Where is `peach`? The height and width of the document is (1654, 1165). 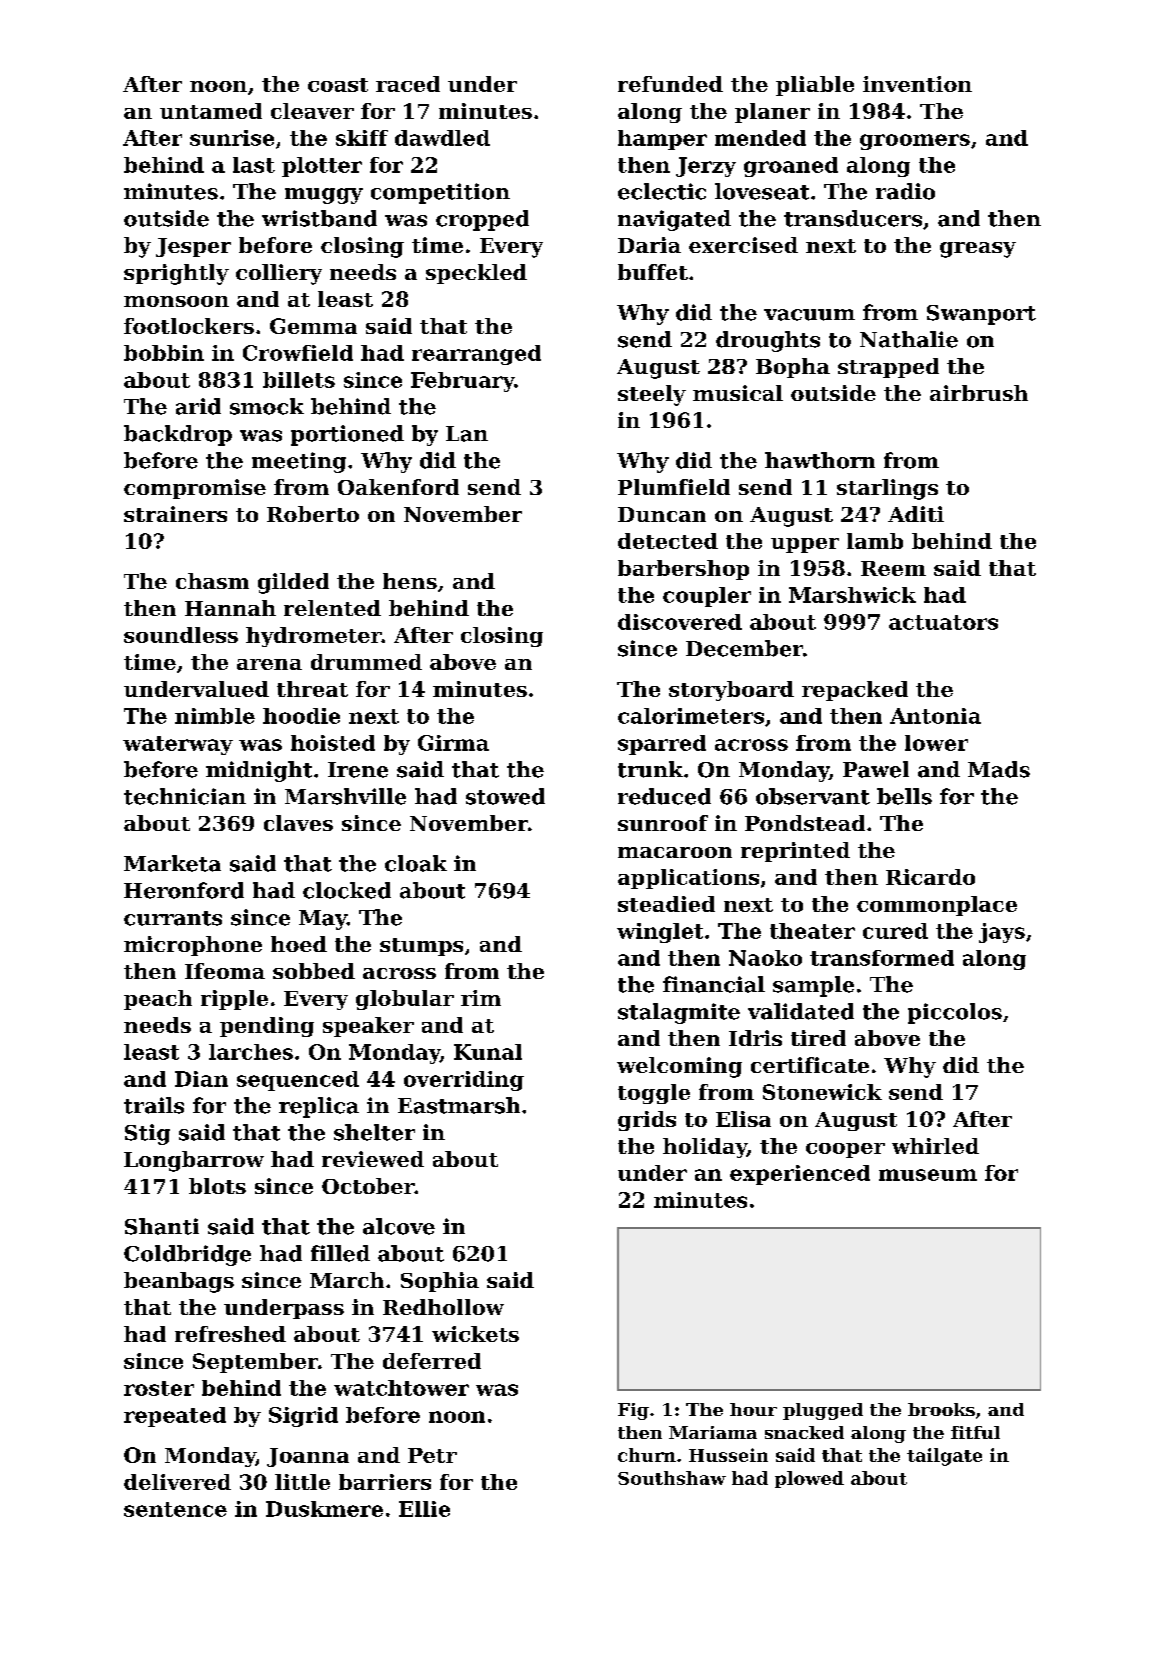
peach is located at coordinates (158, 1000).
